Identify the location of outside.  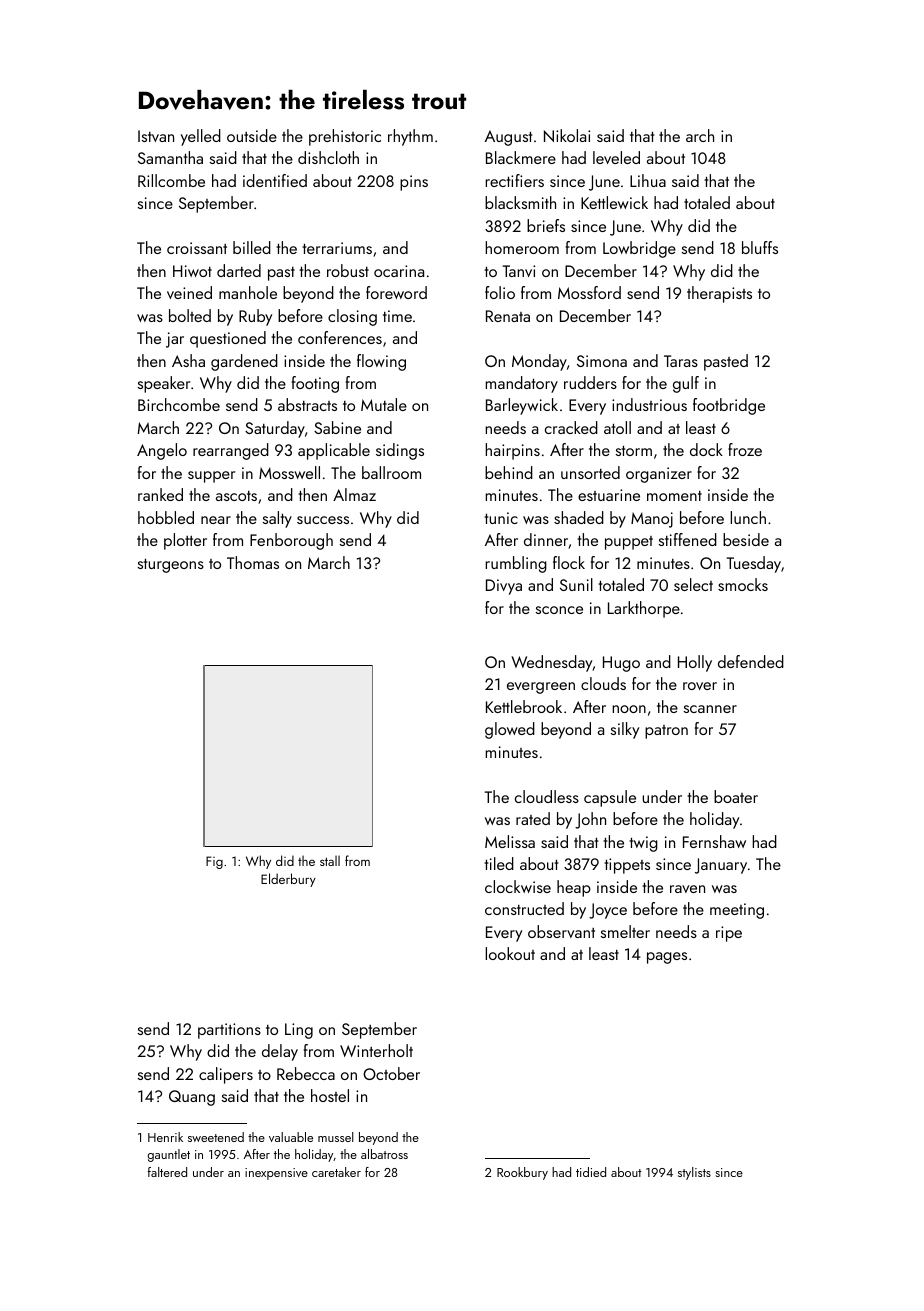
(252, 135).
